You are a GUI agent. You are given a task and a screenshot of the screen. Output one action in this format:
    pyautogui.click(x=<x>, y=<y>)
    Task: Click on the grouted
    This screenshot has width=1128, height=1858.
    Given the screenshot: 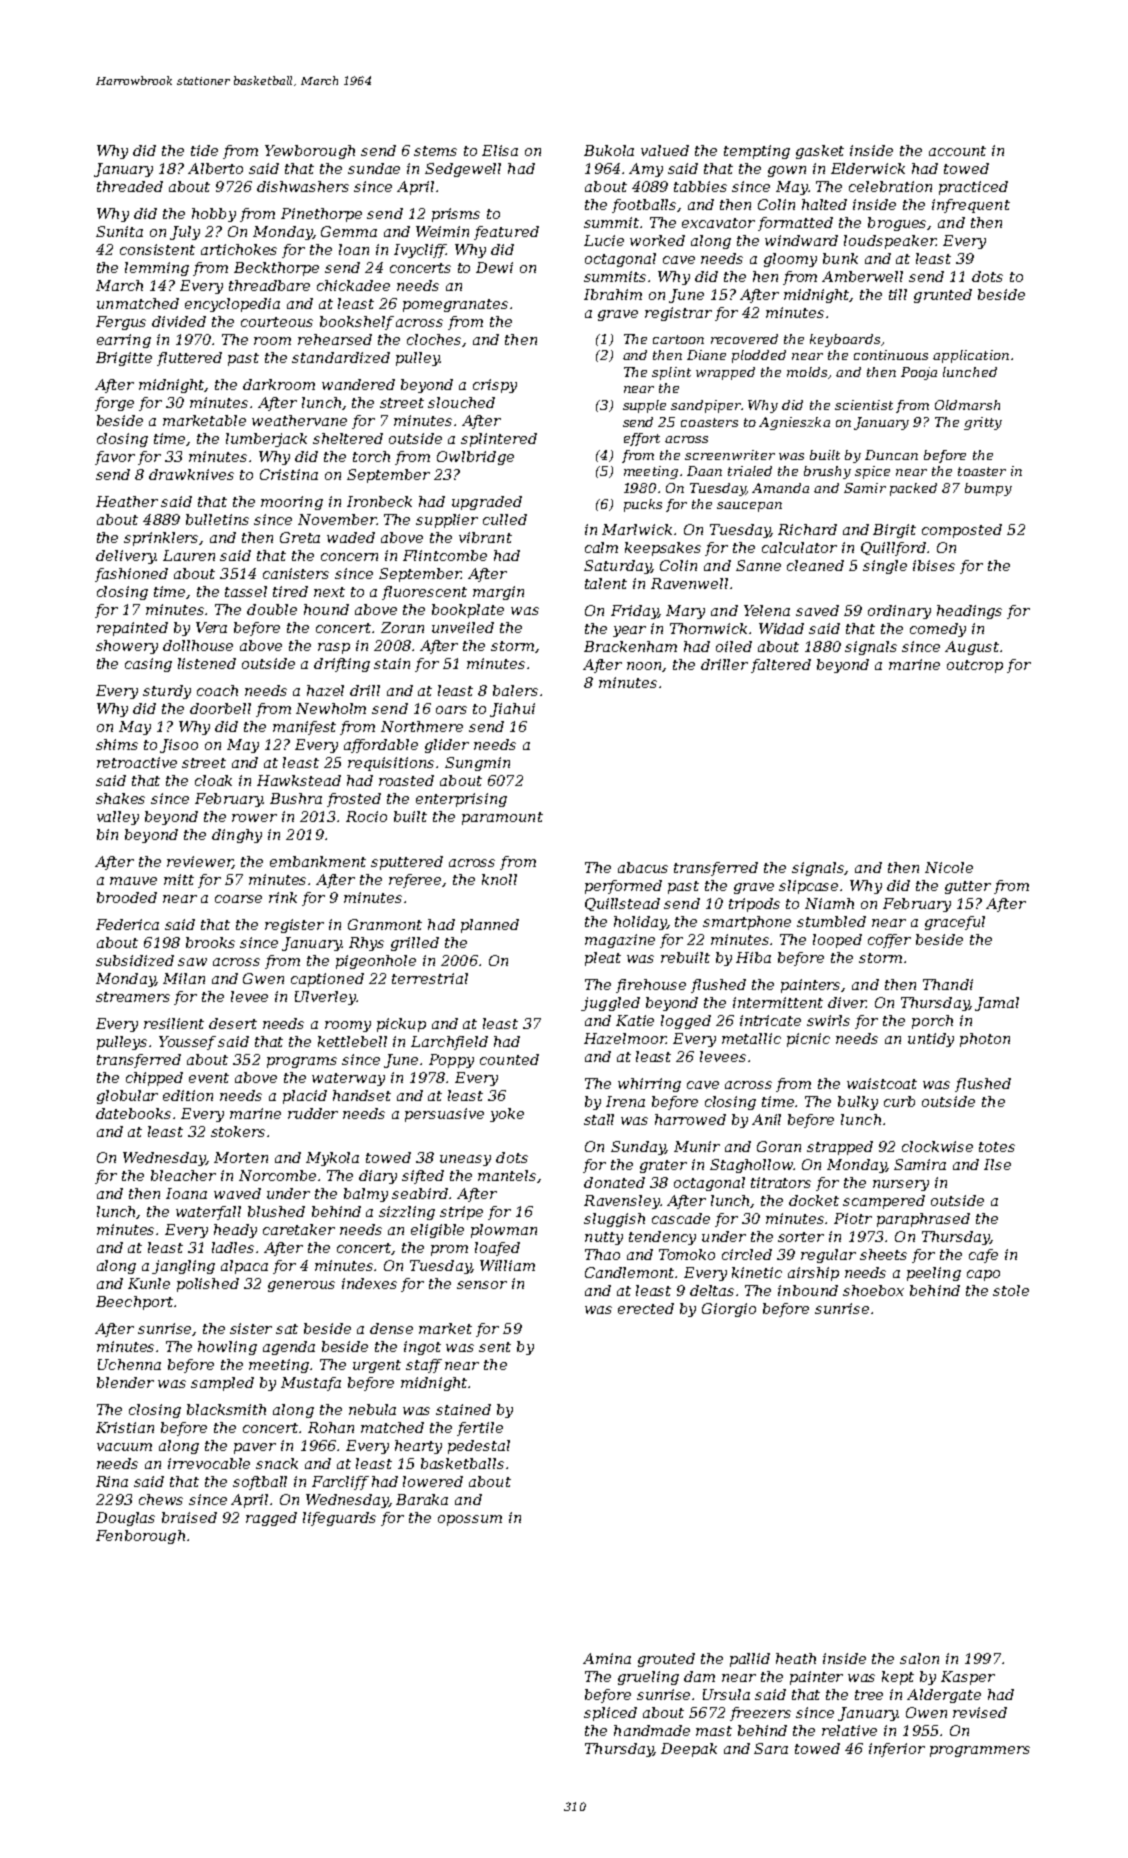 What is the action you would take?
    pyautogui.click(x=666, y=1660)
